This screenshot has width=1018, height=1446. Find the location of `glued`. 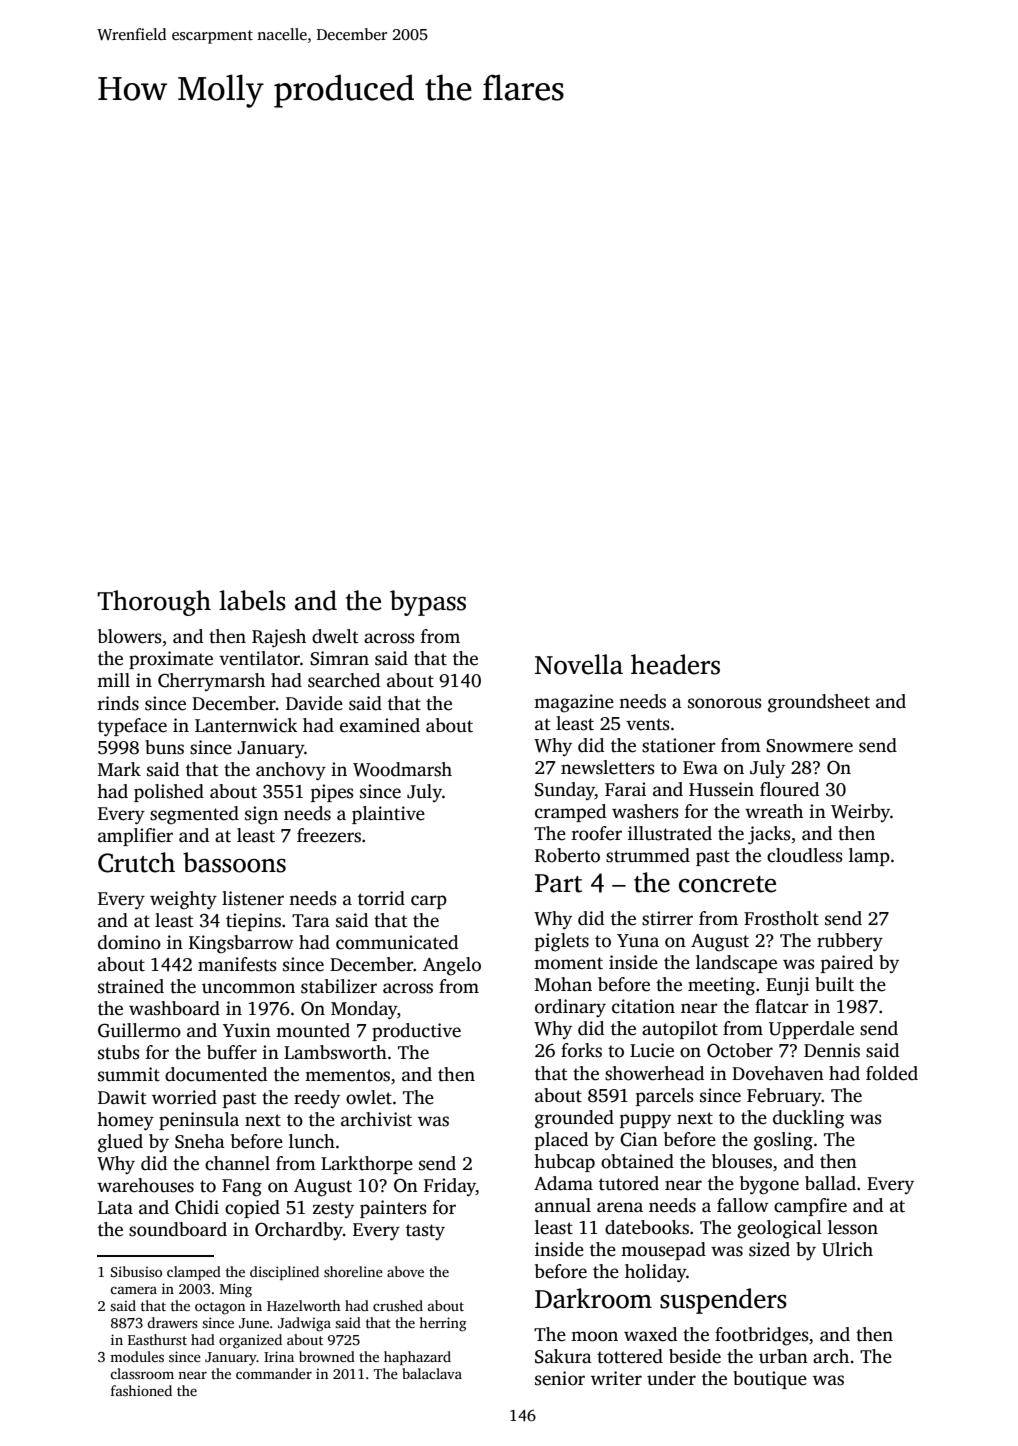

glued is located at coordinates (120, 1143).
